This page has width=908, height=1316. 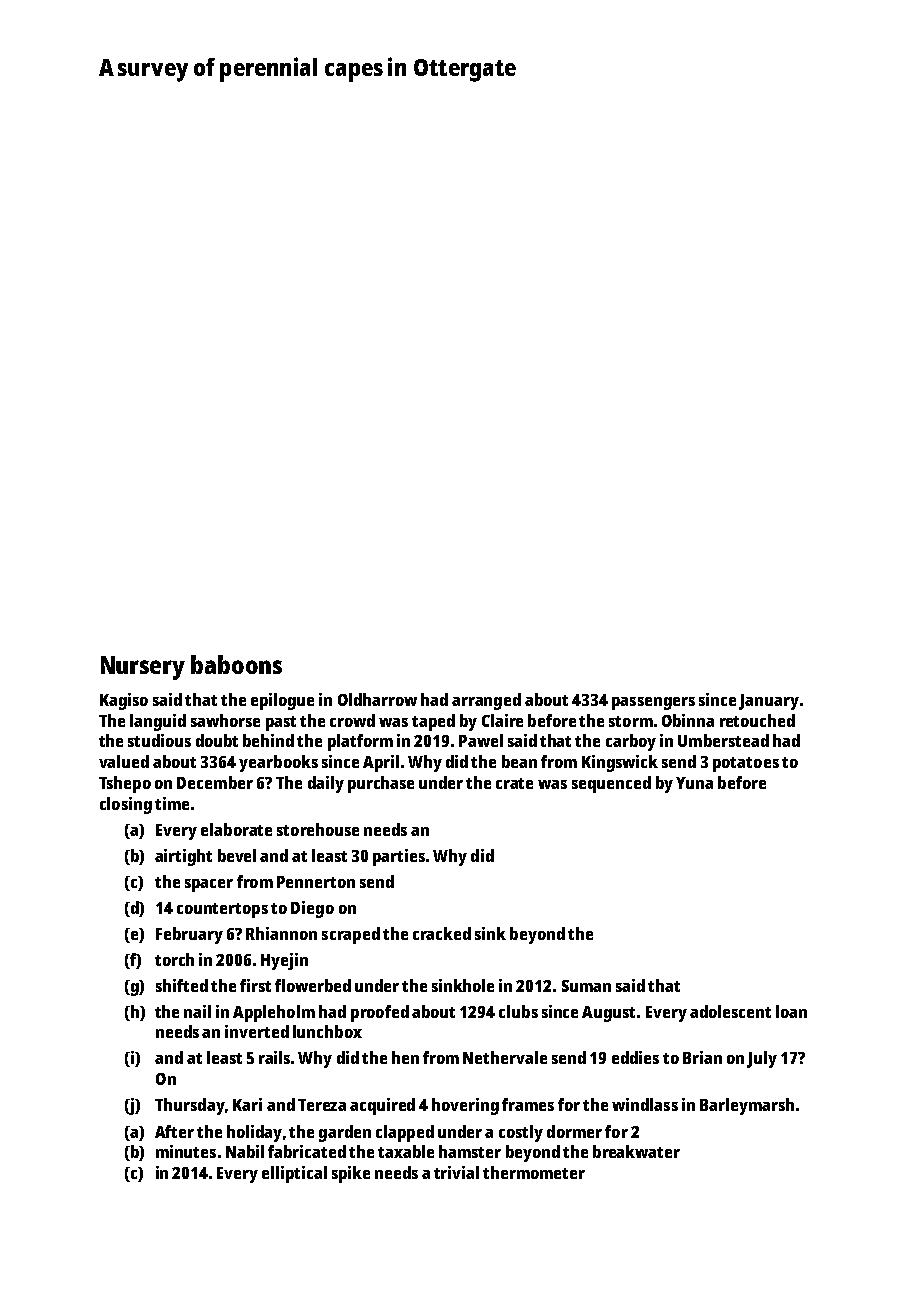 What do you see at coordinates (245, 1151) in the page?
I see `Nabil` at bounding box center [245, 1151].
